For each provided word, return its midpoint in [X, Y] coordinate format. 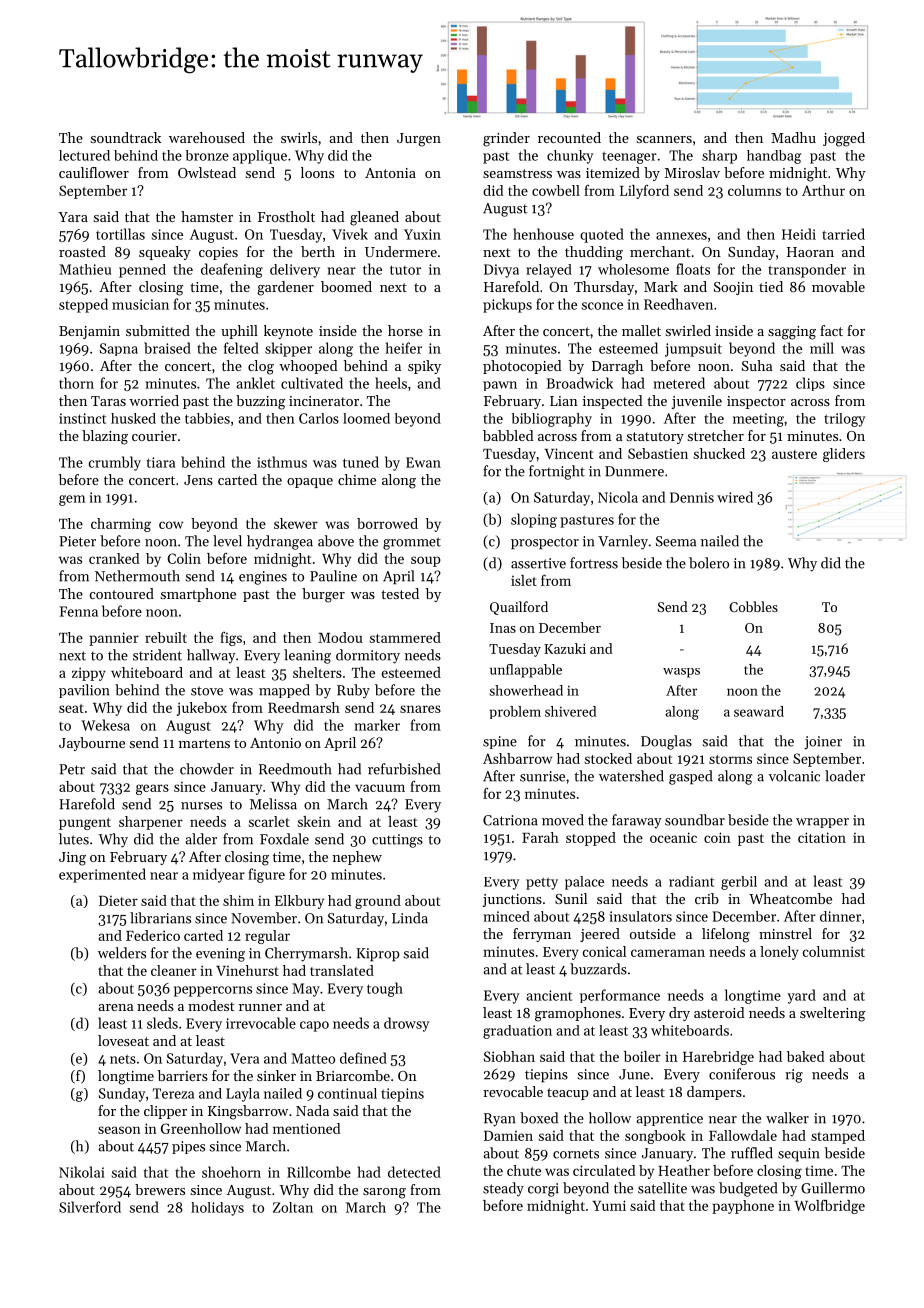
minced [506, 916]
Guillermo [833, 1188]
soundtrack [126, 137]
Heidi [799, 234]
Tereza [173, 1093]
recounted [569, 137]
